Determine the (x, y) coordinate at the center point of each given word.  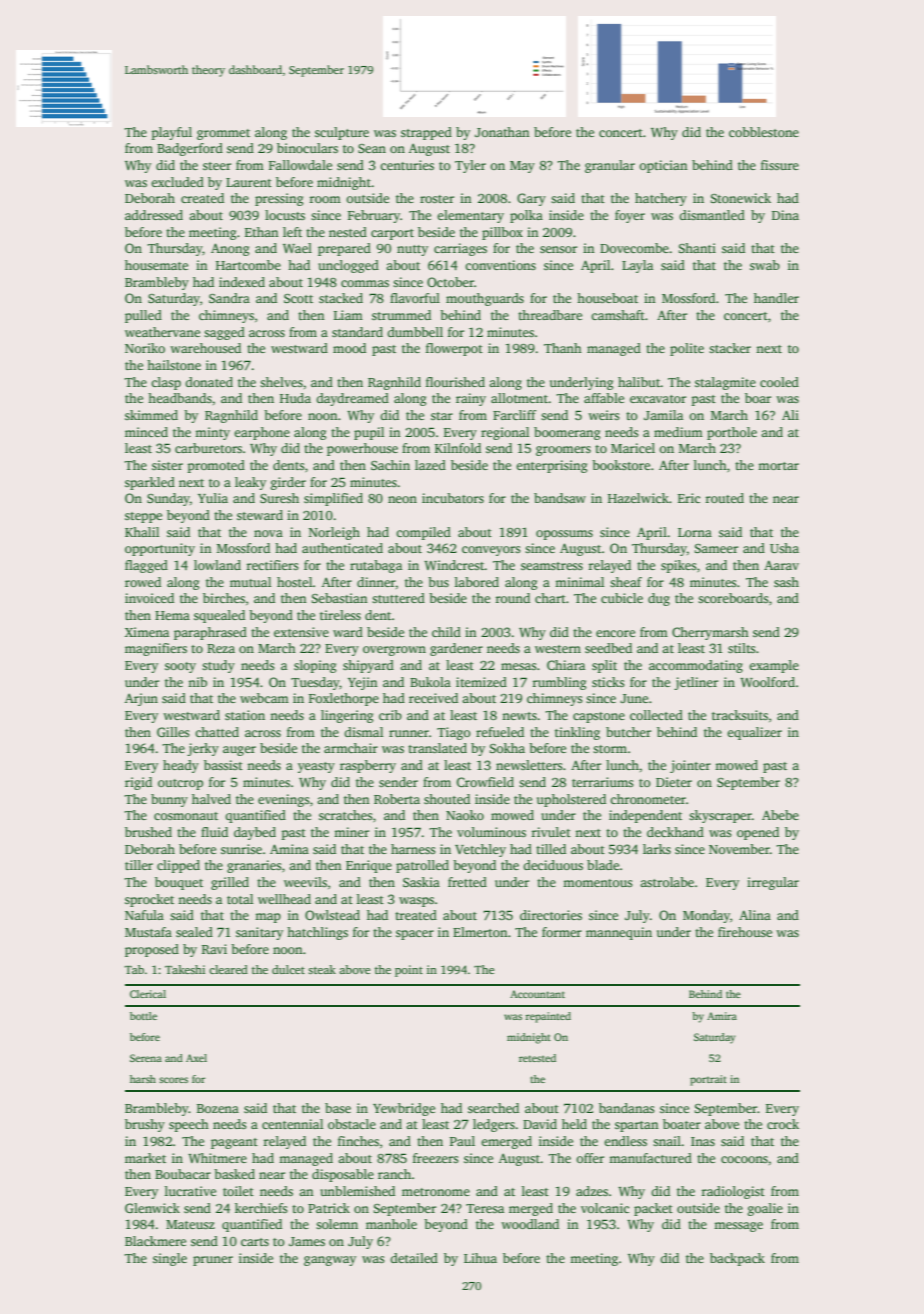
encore (615, 633)
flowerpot (454, 349)
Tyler (470, 166)
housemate (156, 265)
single (170, 1259)
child (446, 632)
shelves (281, 382)
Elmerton (480, 932)
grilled (230, 883)
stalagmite (725, 383)
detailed (414, 1258)
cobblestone (764, 132)
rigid (138, 783)
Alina (755, 915)
